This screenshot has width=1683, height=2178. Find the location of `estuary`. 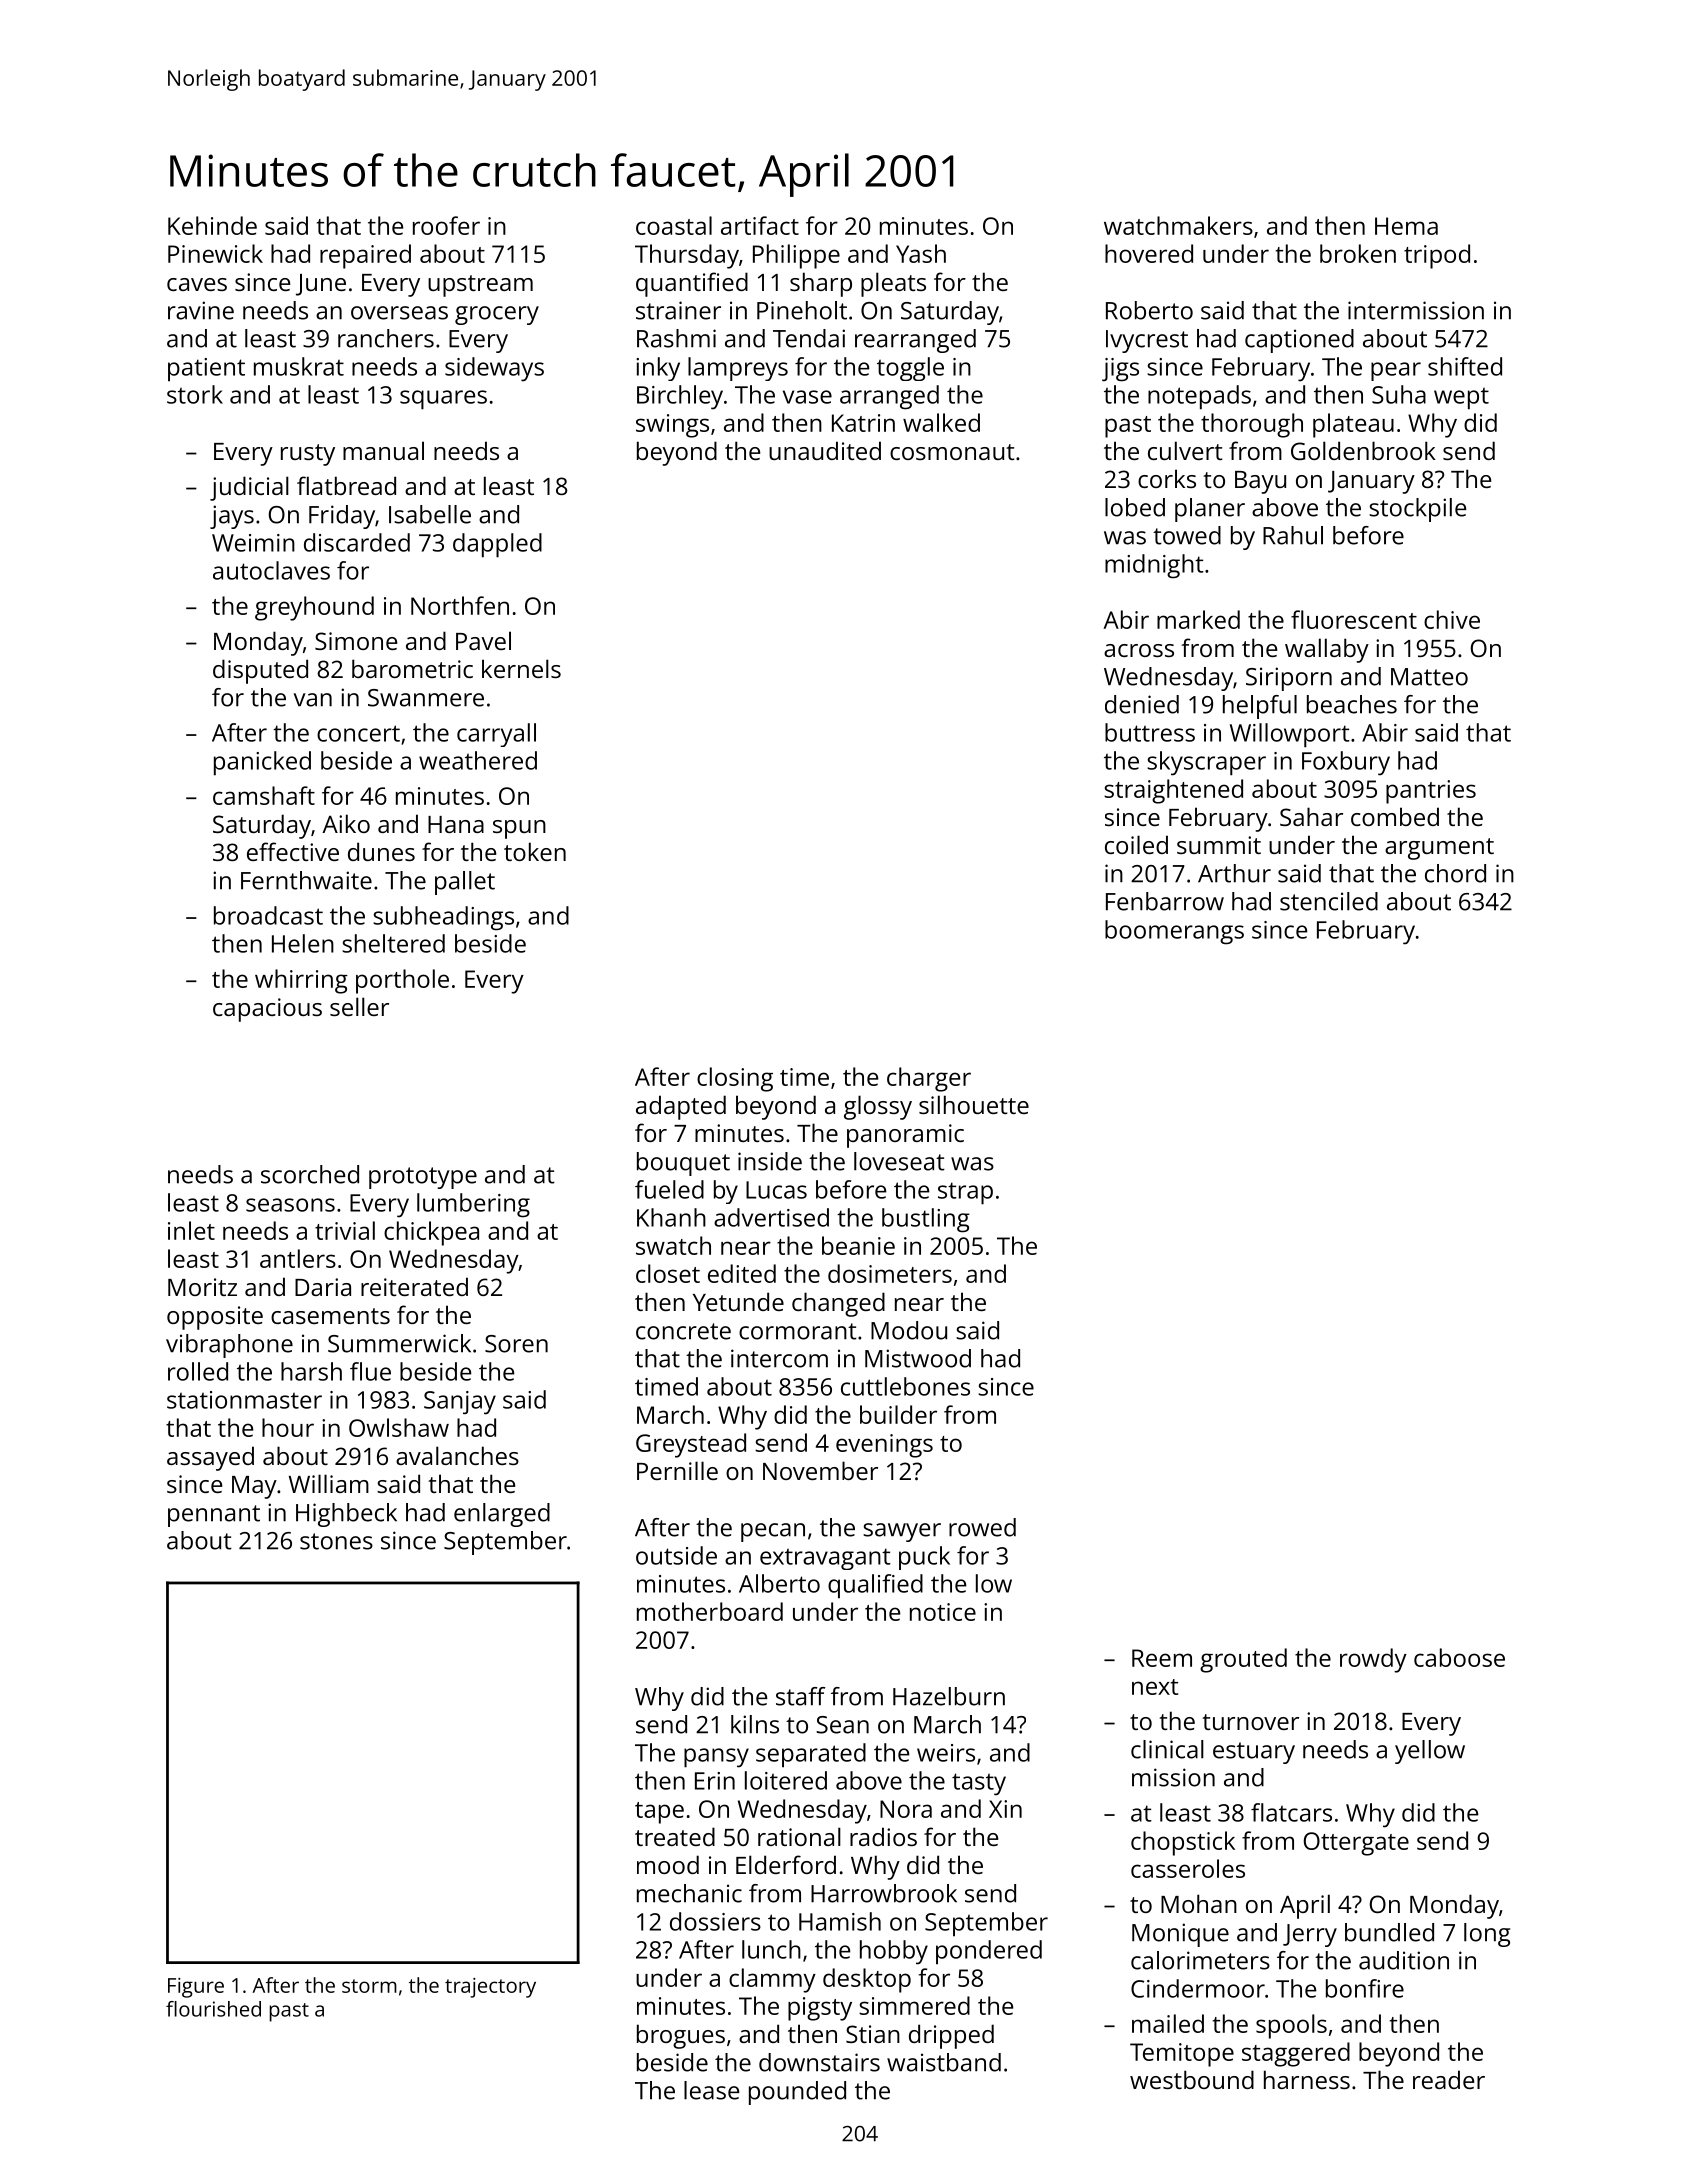

estuary is located at coordinates (1254, 1753).
